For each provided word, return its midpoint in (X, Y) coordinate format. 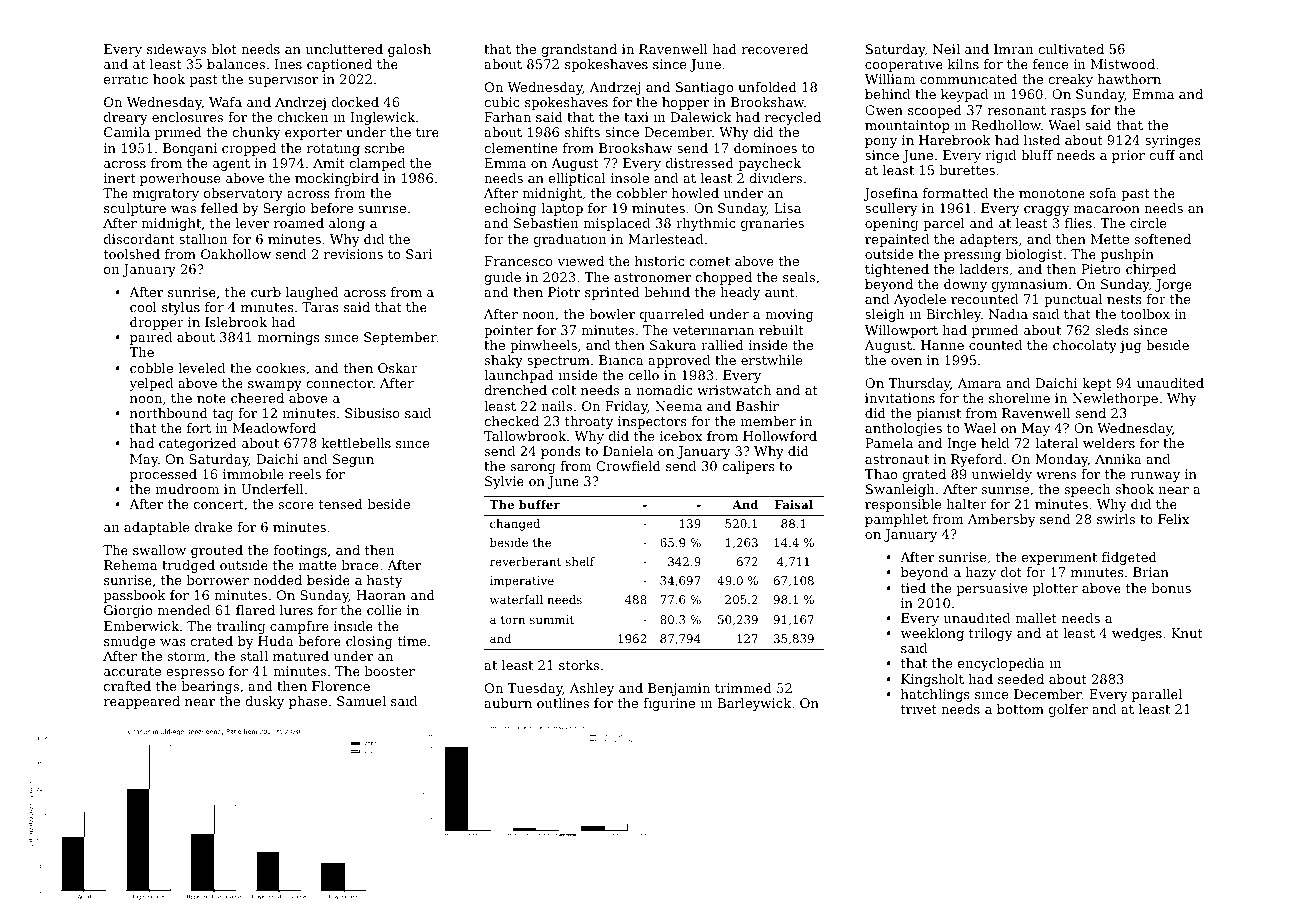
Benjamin (679, 689)
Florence (341, 686)
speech (1088, 490)
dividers (775, 178)
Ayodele (920, 300)
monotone (1052, 193)
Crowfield (628, 466)
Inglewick (383, 118)
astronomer (652, 277)
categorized (198, 444)
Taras (320, 307)
